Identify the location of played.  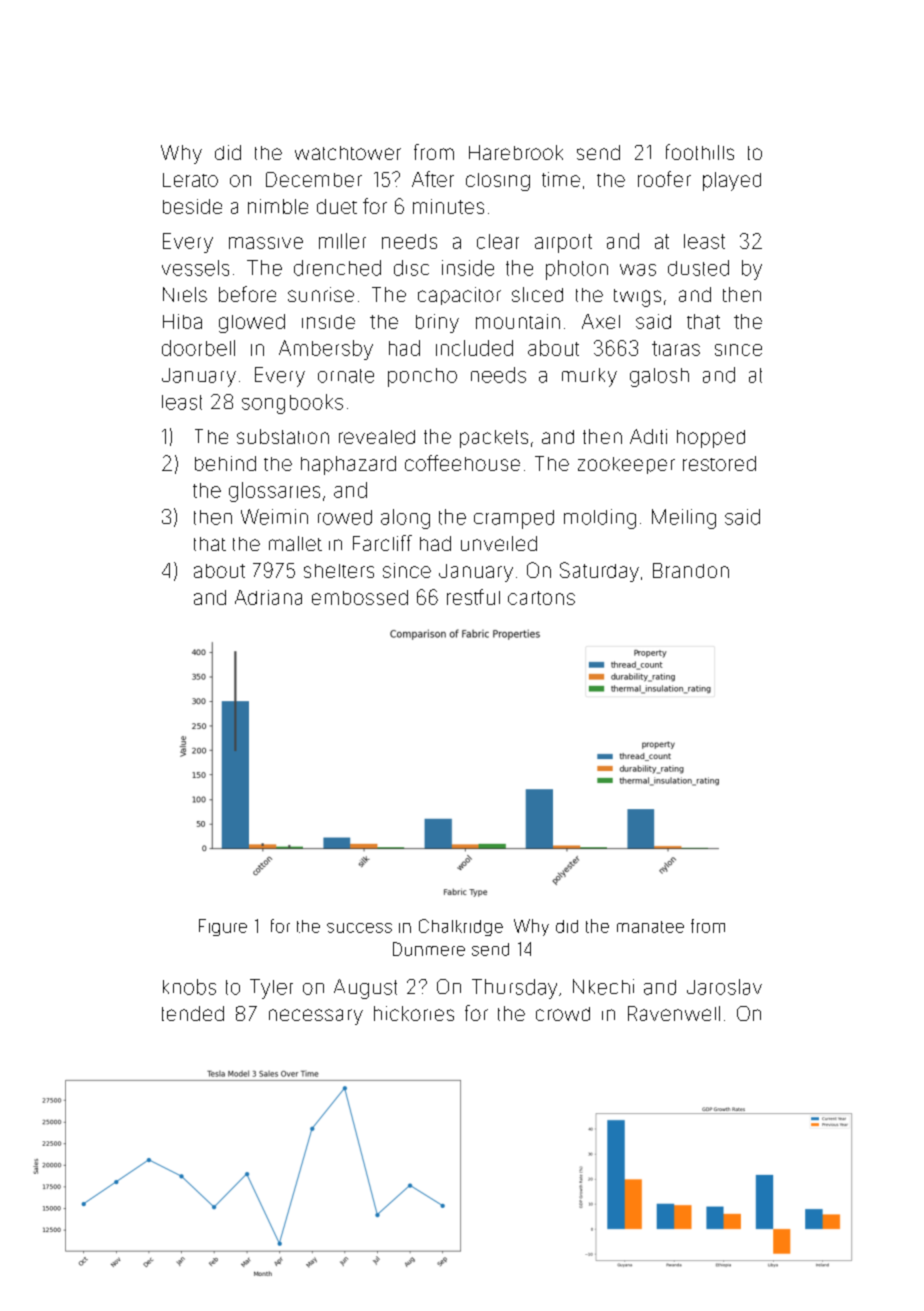
(732, 181).
